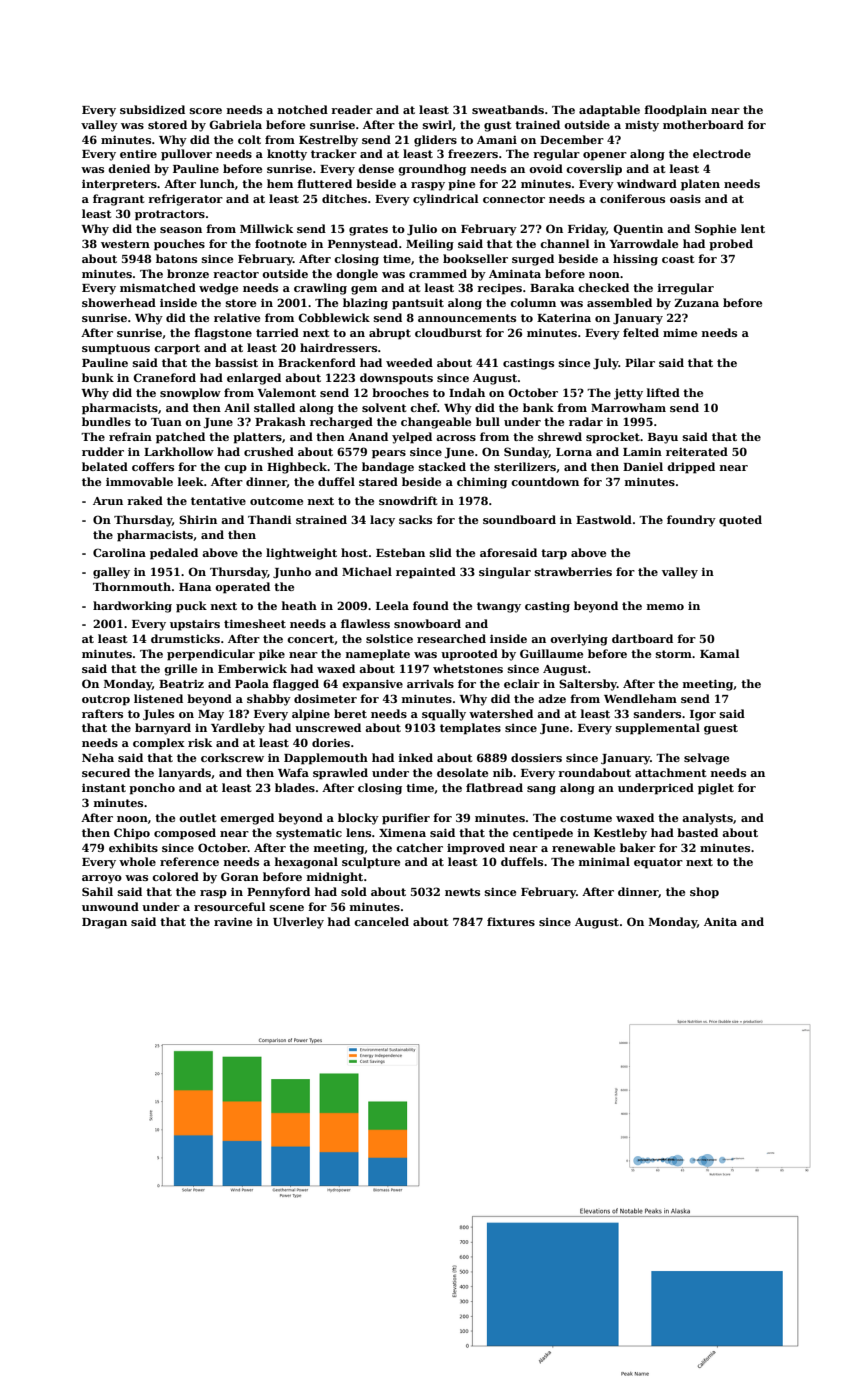 The width and height of the image is (849, 1400). I want to click on Gabriela, so click(235, 124).
